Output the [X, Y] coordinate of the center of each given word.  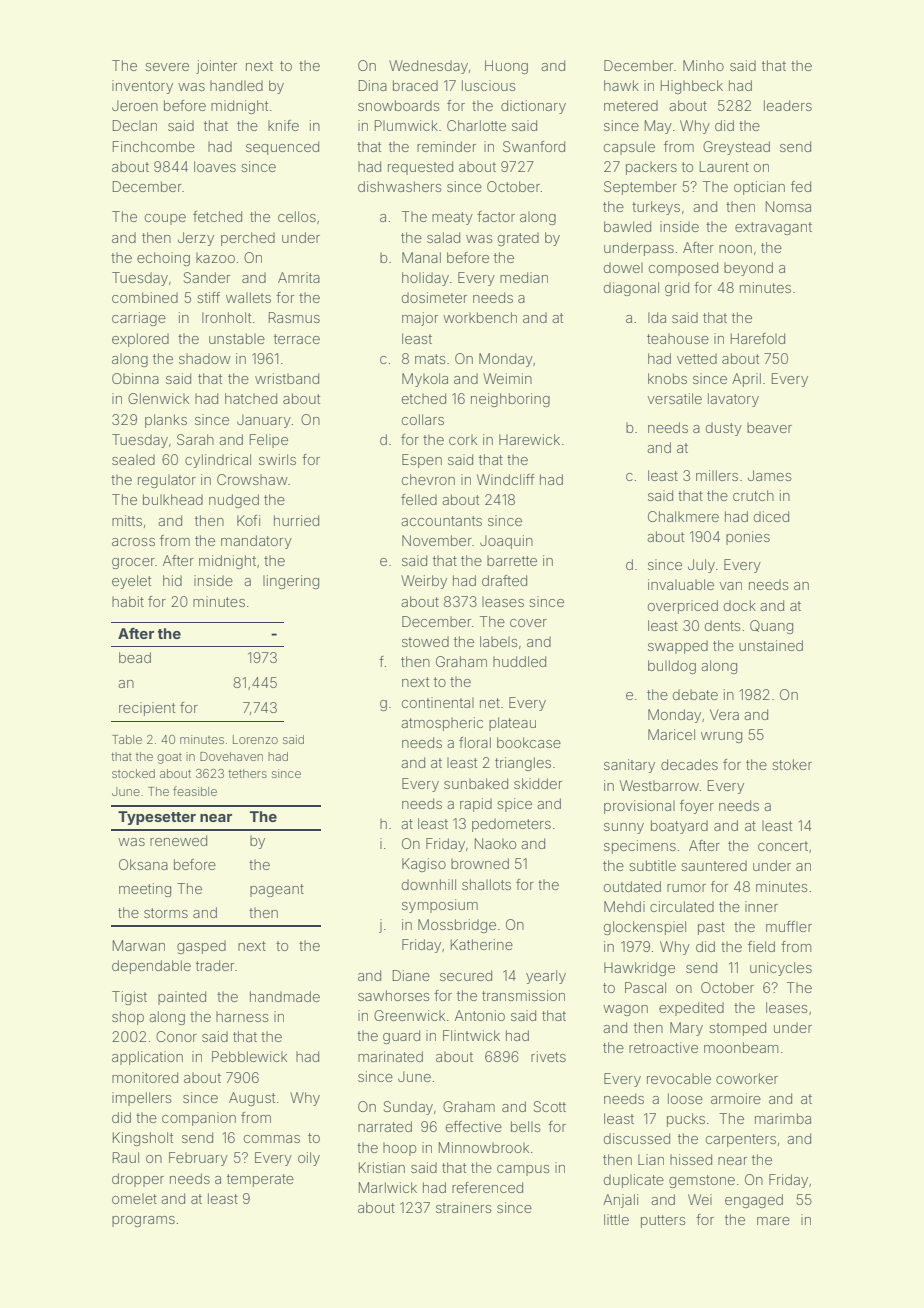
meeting [145, 890]
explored [140, 340]
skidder [538, 783]
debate [695, 694]
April [746, 380]
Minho [703, 65]
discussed [637, 1138]
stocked [133, 773]
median [524, 277]
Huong [506, 67]
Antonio [480, 1015]
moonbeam [741, 1047]
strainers [463, 1207]
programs [143, 1221]
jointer [216, 67]
